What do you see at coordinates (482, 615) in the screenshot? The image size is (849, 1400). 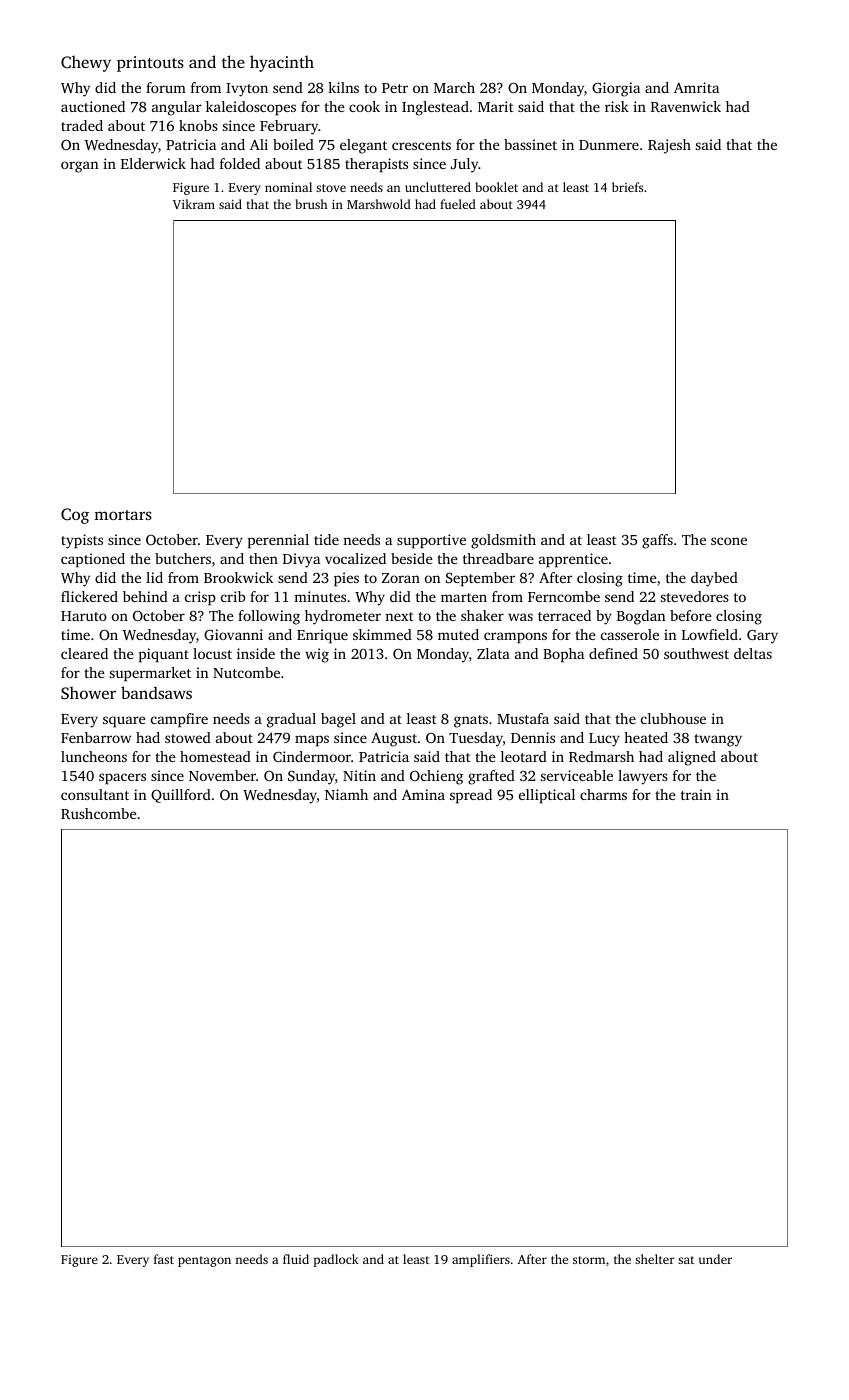 I see `shaker` at bounding box center [482, 615].
